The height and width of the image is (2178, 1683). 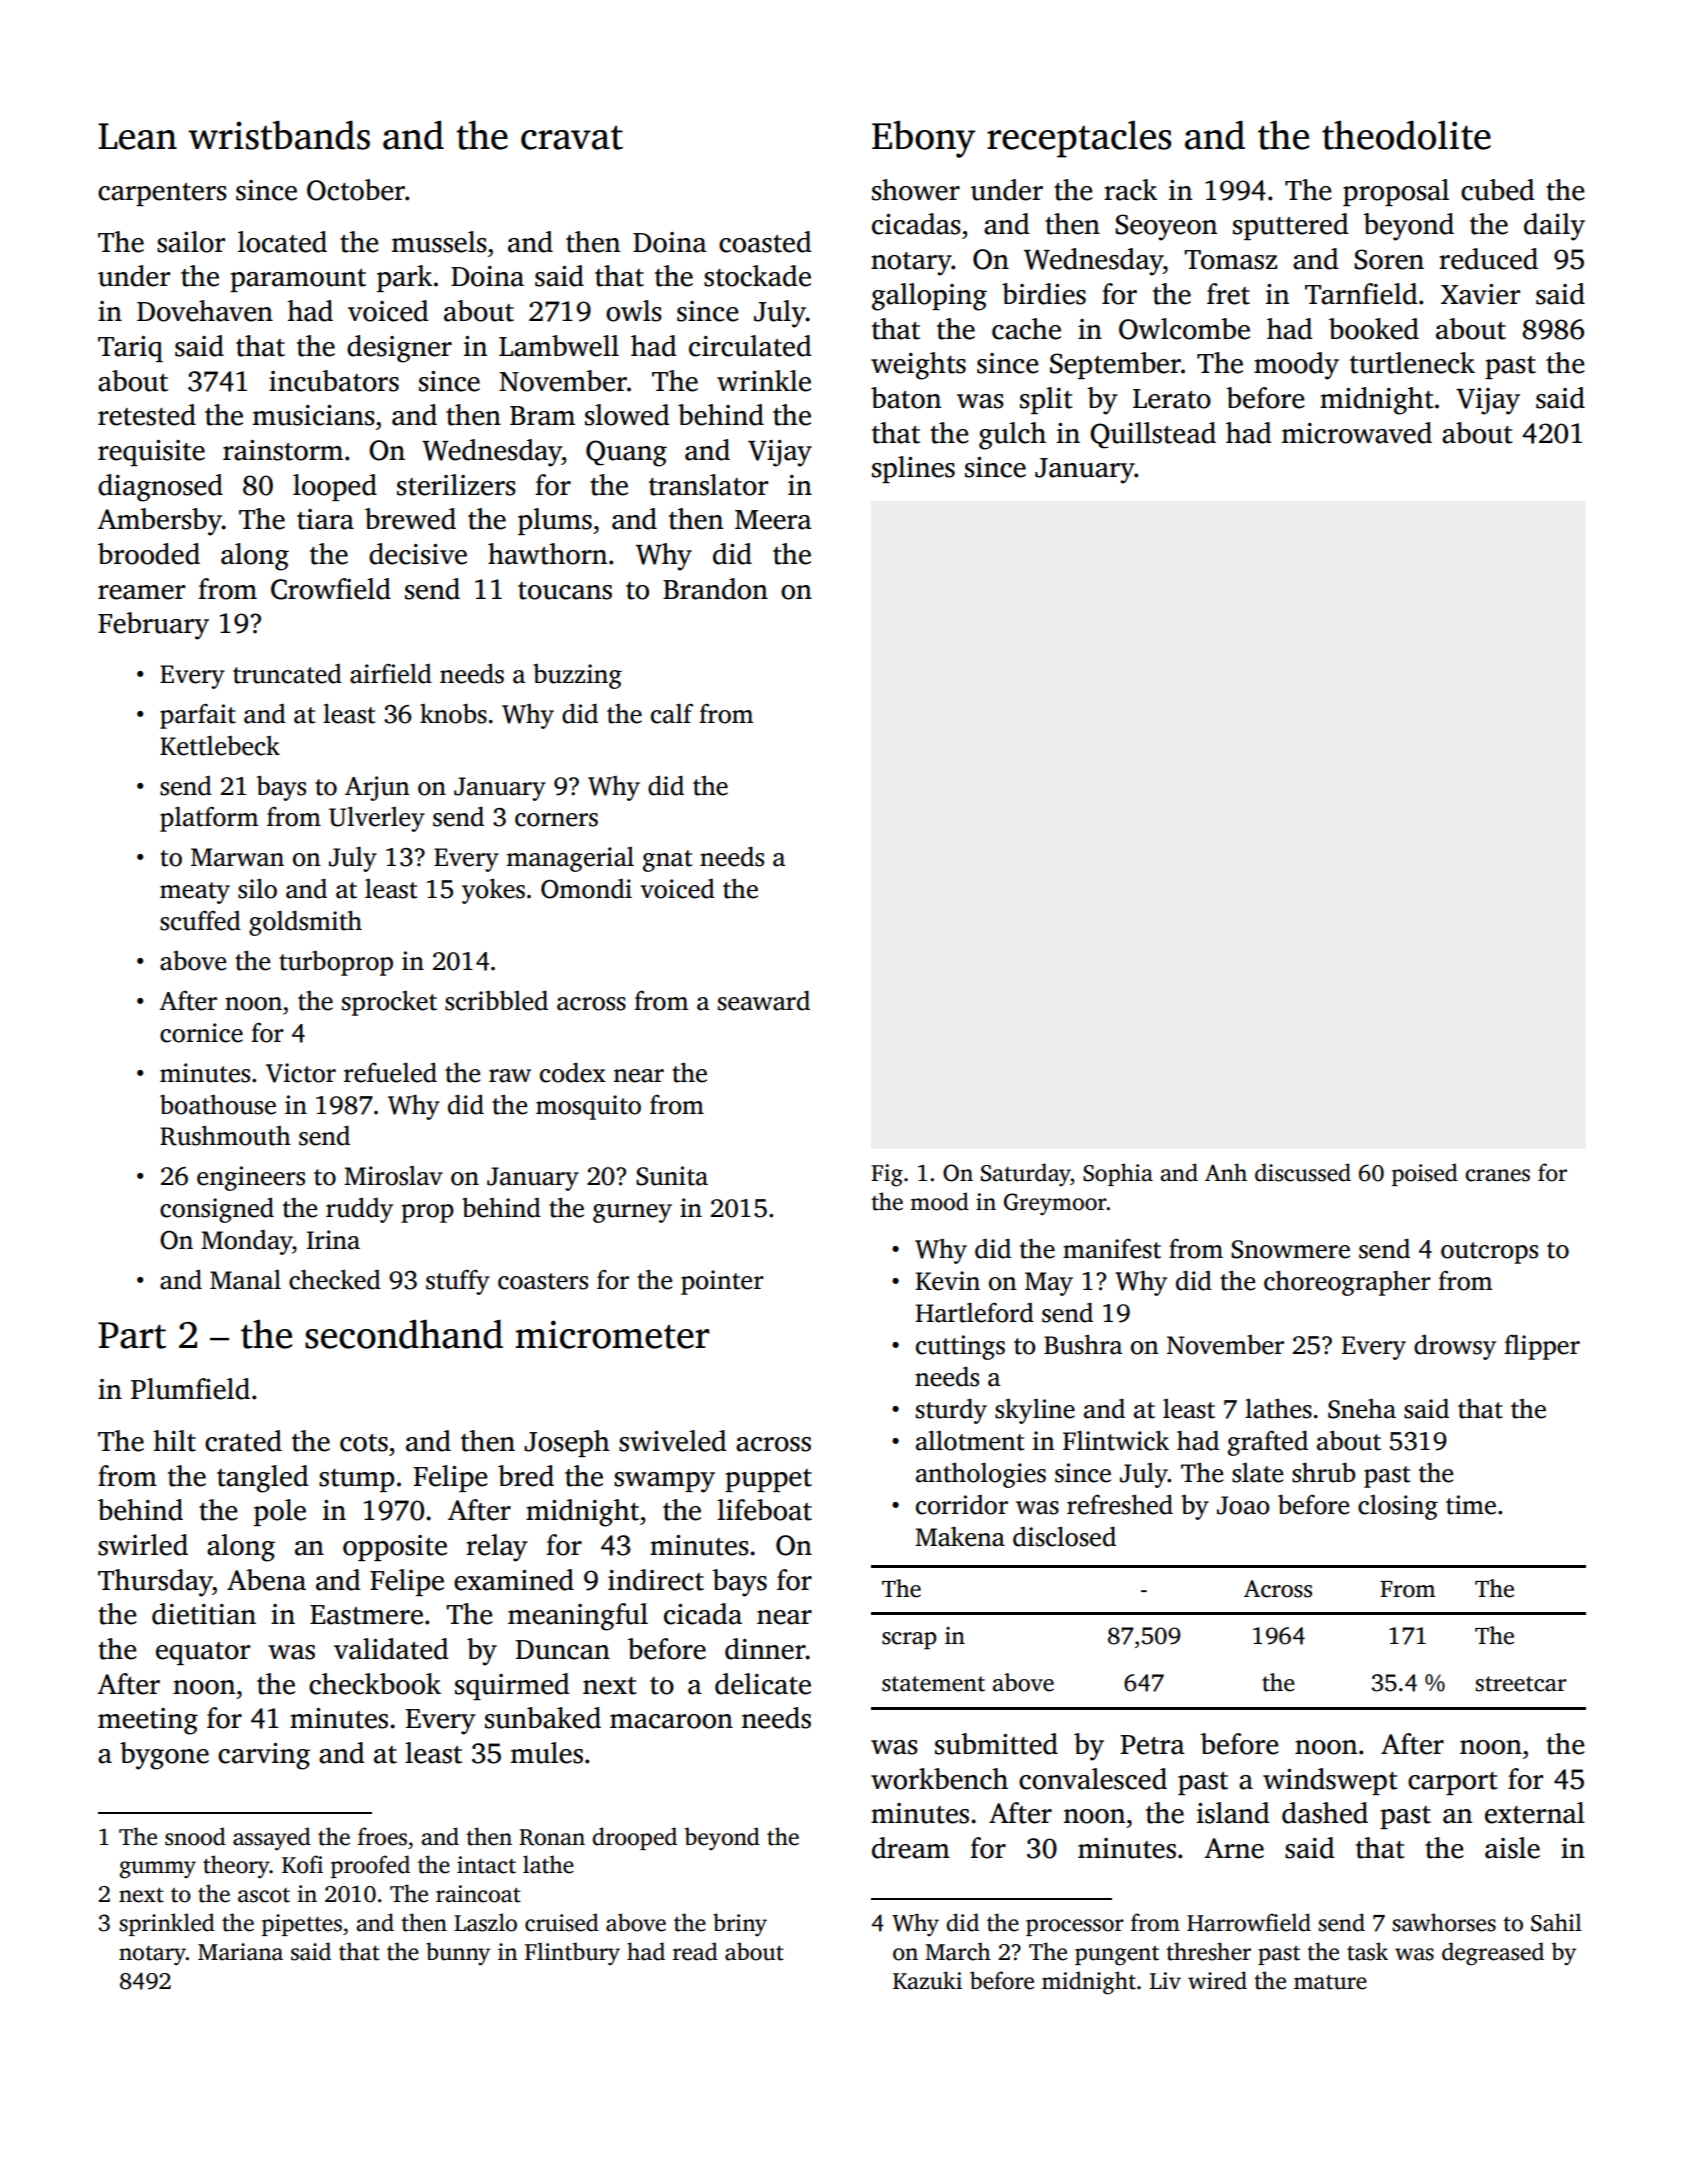 What do you see at coordinates (667, 861) in the image?
I see `gnat` at bounding box center [667, 861].
